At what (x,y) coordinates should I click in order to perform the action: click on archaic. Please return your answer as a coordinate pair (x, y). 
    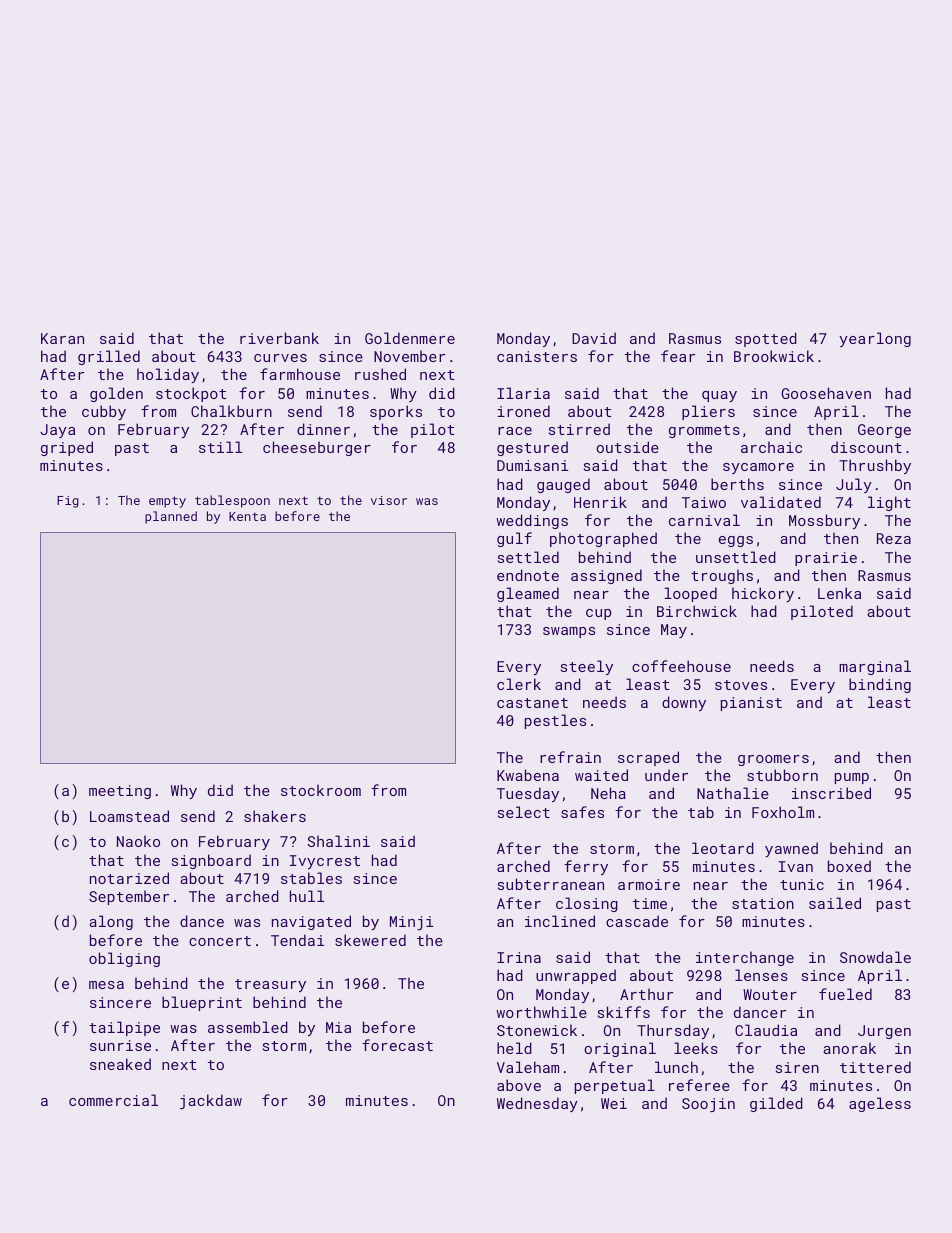
    Looking at the image, I should click on (771, 447).
